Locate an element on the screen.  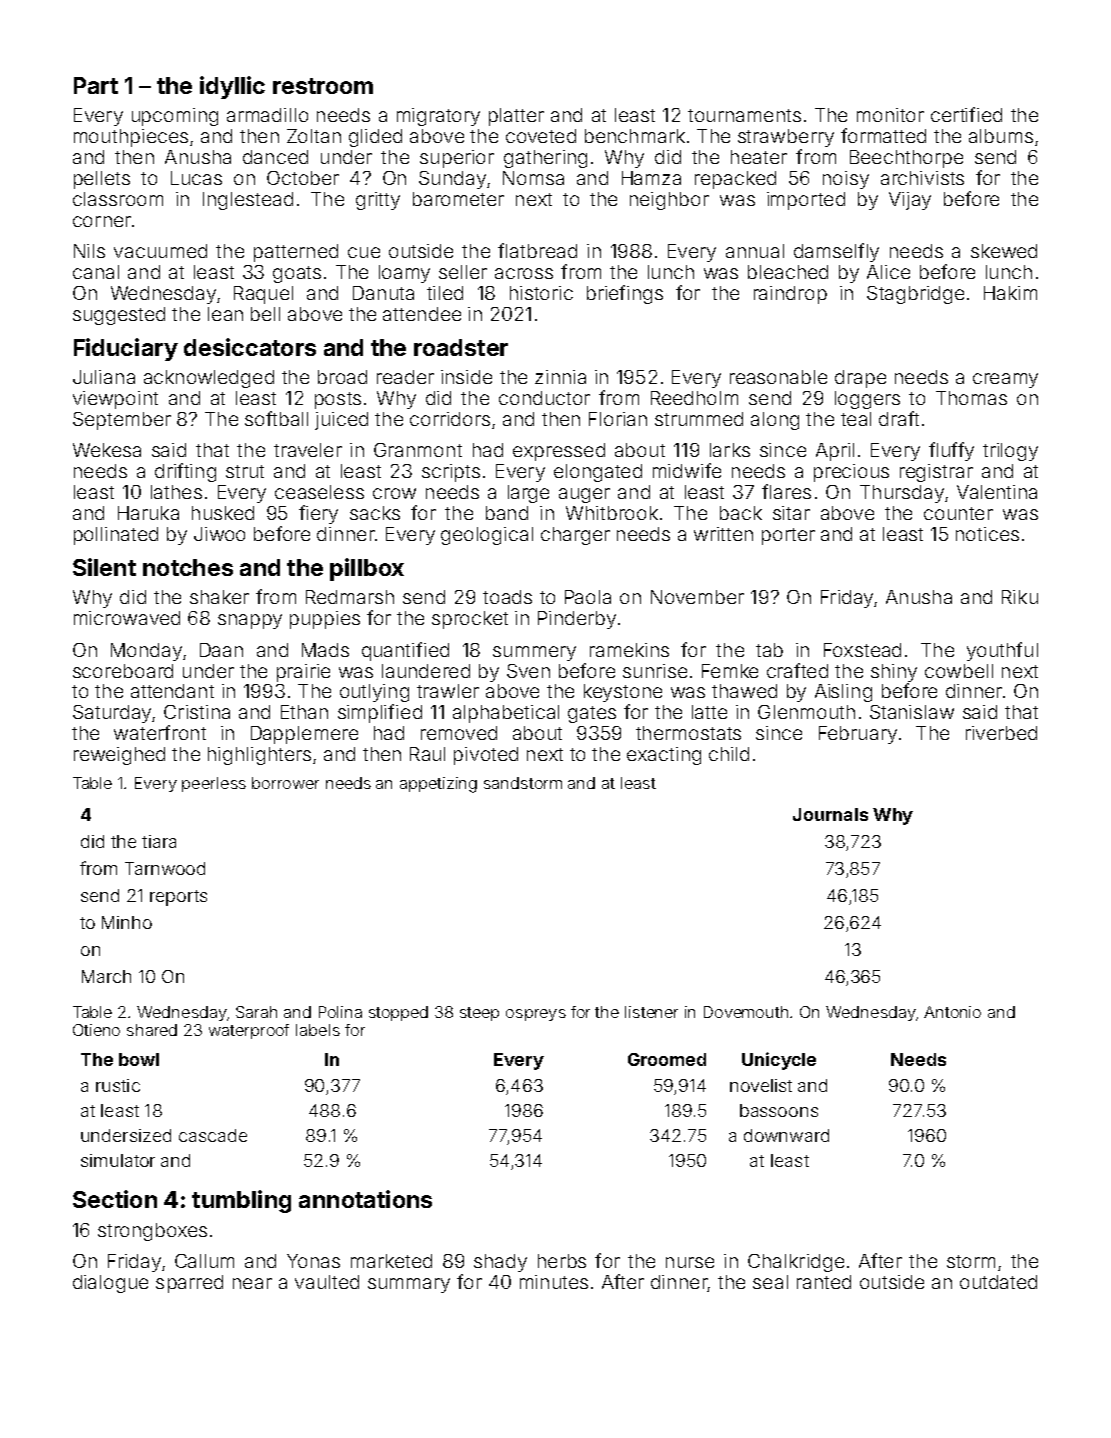
Silent is located at coordinates (104, 567).
